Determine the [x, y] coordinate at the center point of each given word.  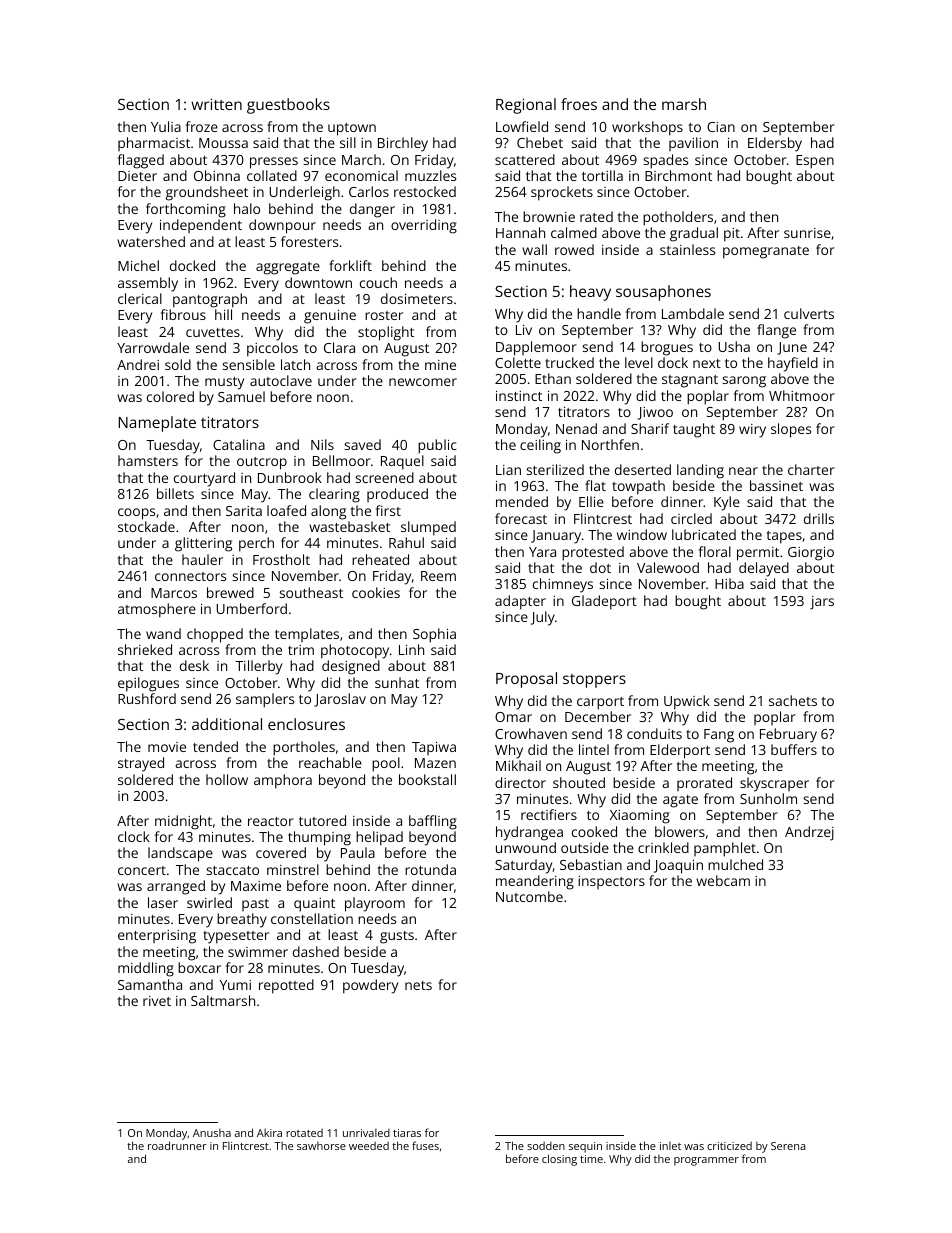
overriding [424, 226]
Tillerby [258, 667]
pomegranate [766, 252]
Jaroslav [340, 700]
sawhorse [321, 1146]
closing [559, 1160]
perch [256, 544]
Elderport [680, 751]
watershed [151, 241]
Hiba [729, 583]
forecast [521, 518]
